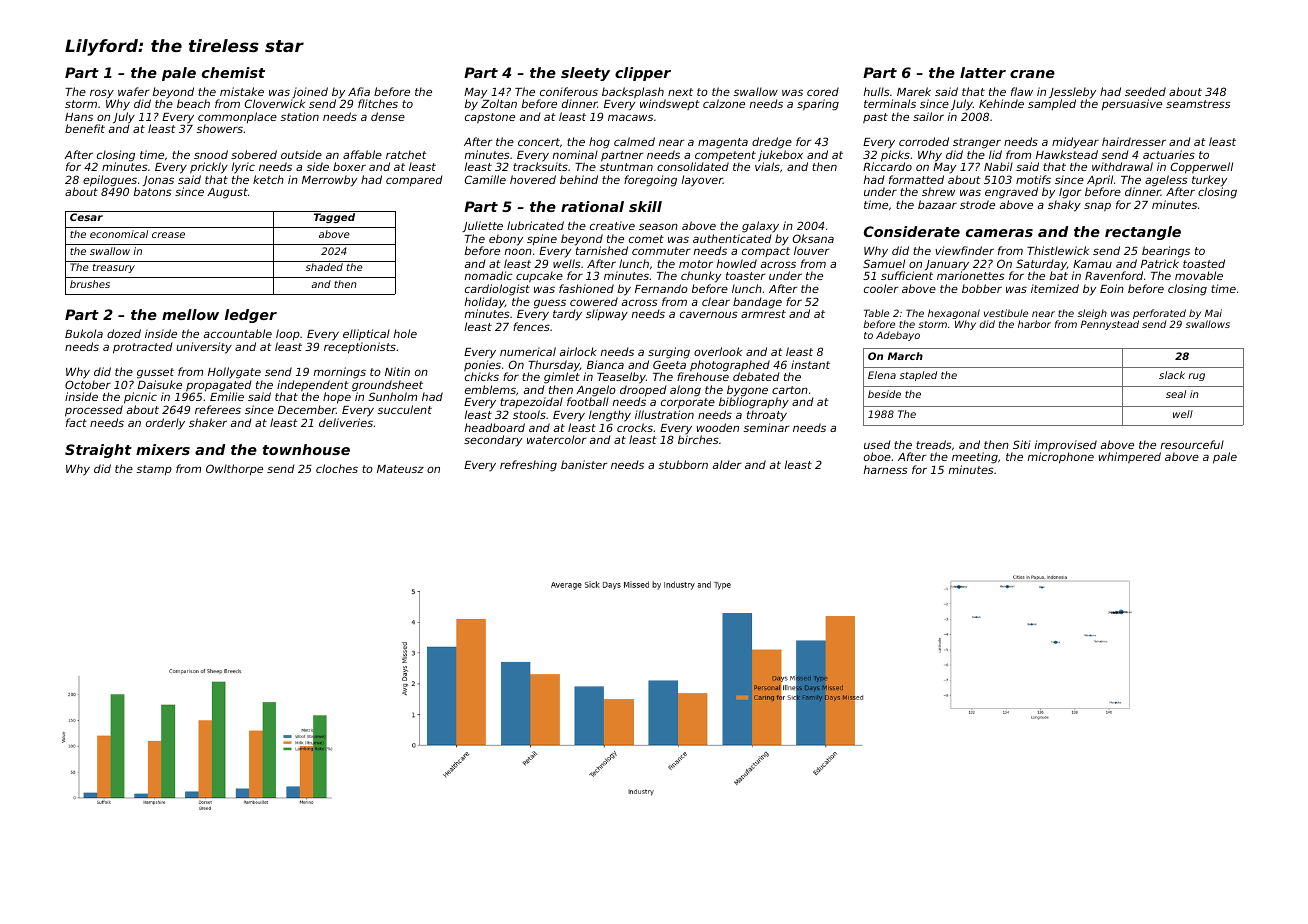 The width and height of the screenshot is (1308, 924). What do you see at coordinates (1160, 263) in the screenshot?
I see `Patrick` at bounding box center [1160, 263].
